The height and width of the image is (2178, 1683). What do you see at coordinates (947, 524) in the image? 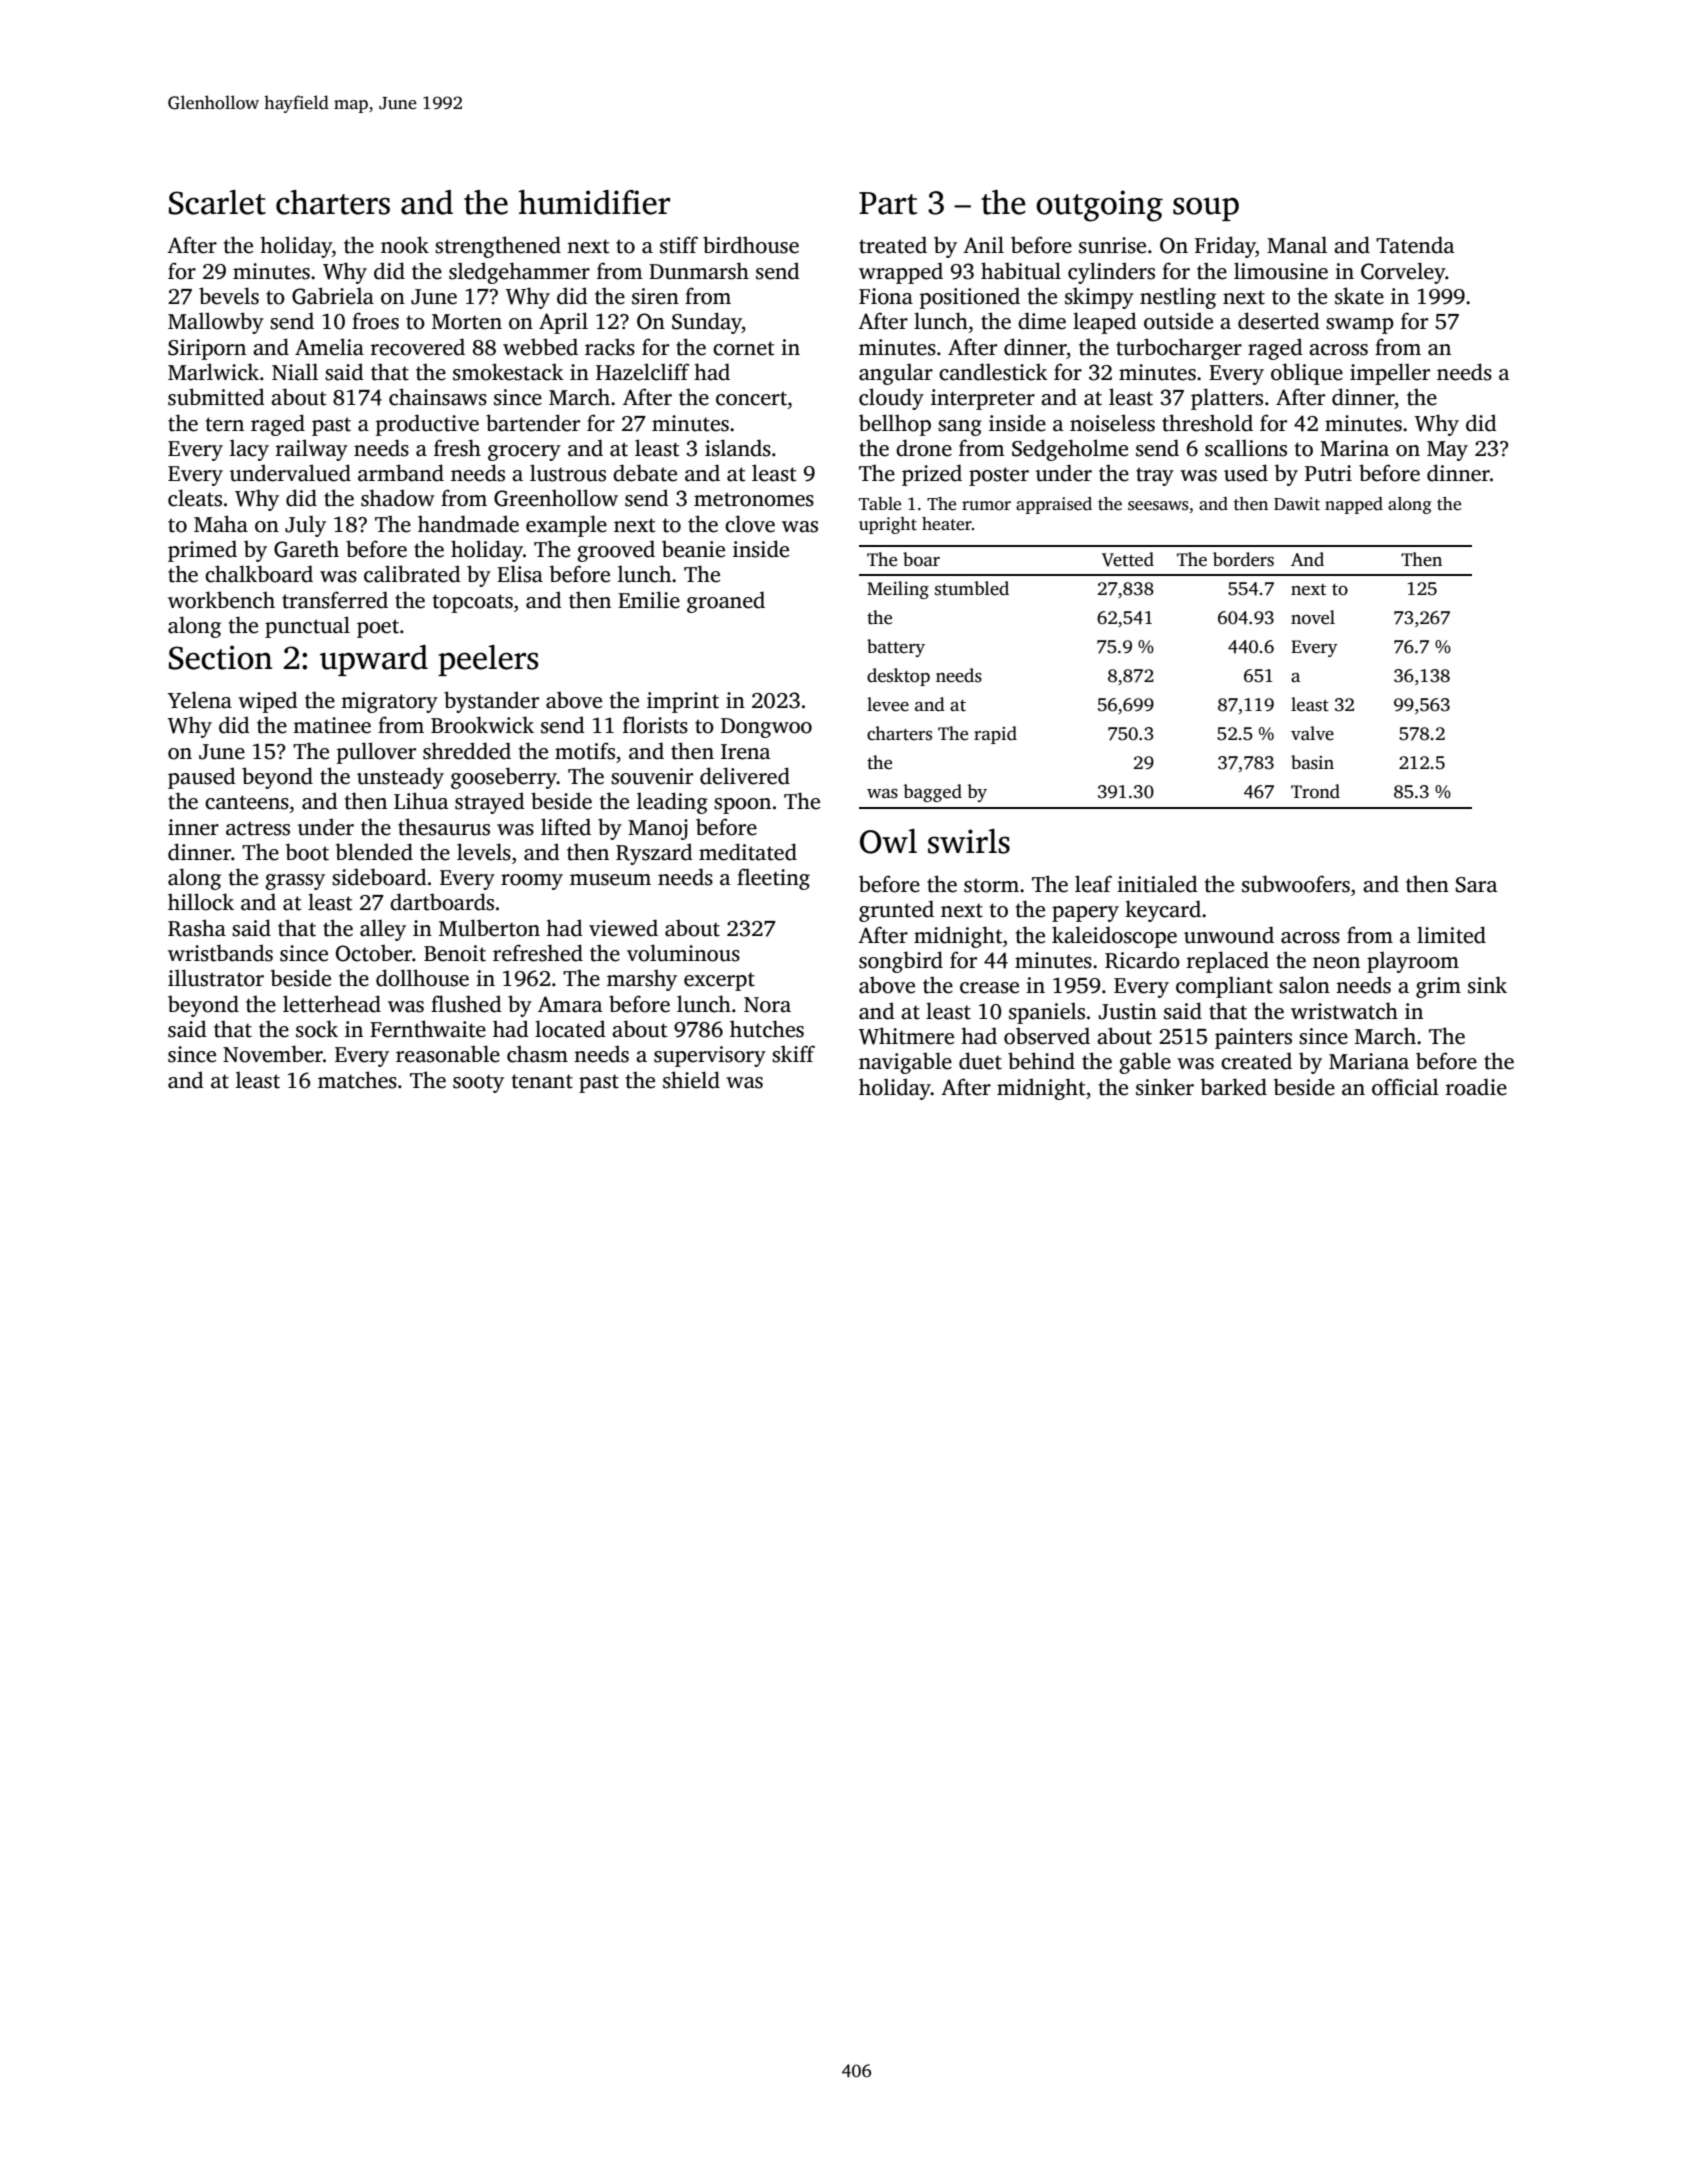
I see `heater` at bounding box center [947, 524].
